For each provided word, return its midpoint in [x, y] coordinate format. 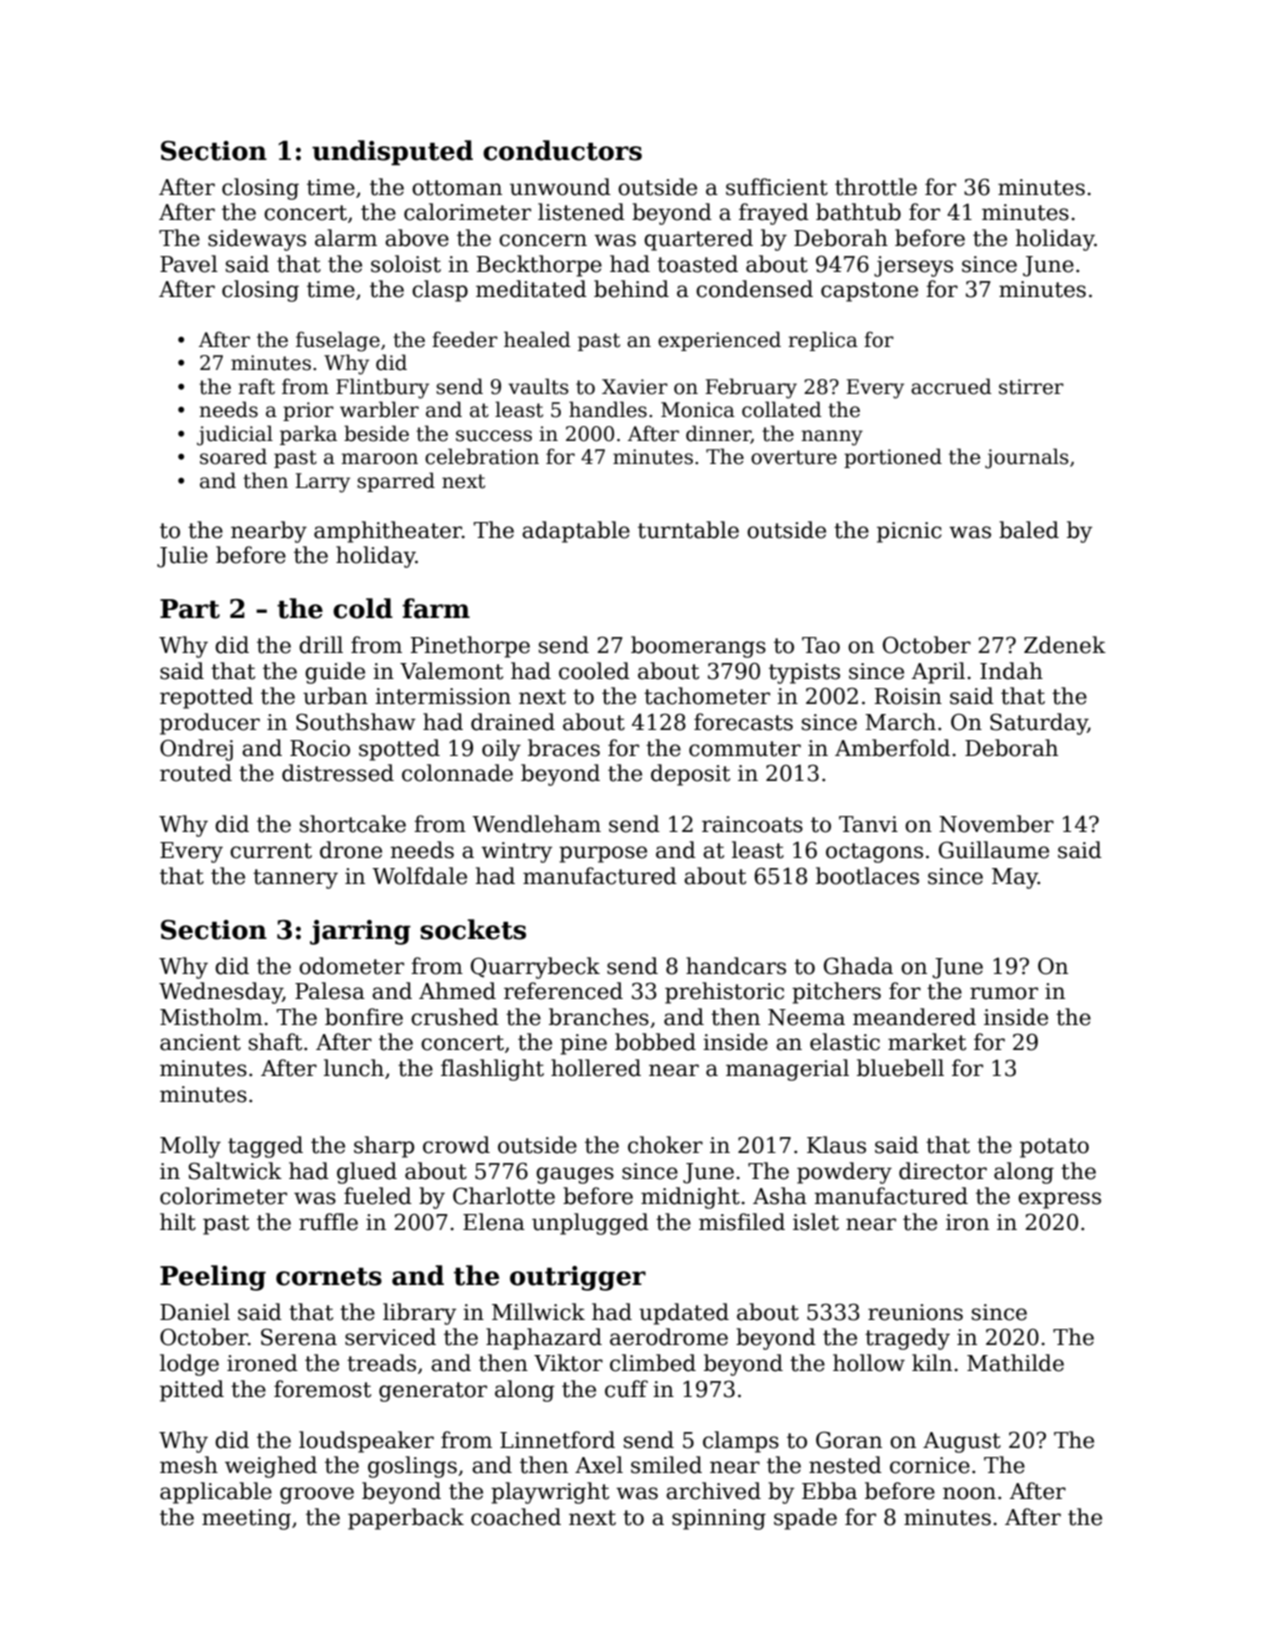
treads [381, 1363]
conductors [562, 150]
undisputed [392, 152]
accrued [951, 386]
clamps [741, 1442]
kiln [932, 1362]
